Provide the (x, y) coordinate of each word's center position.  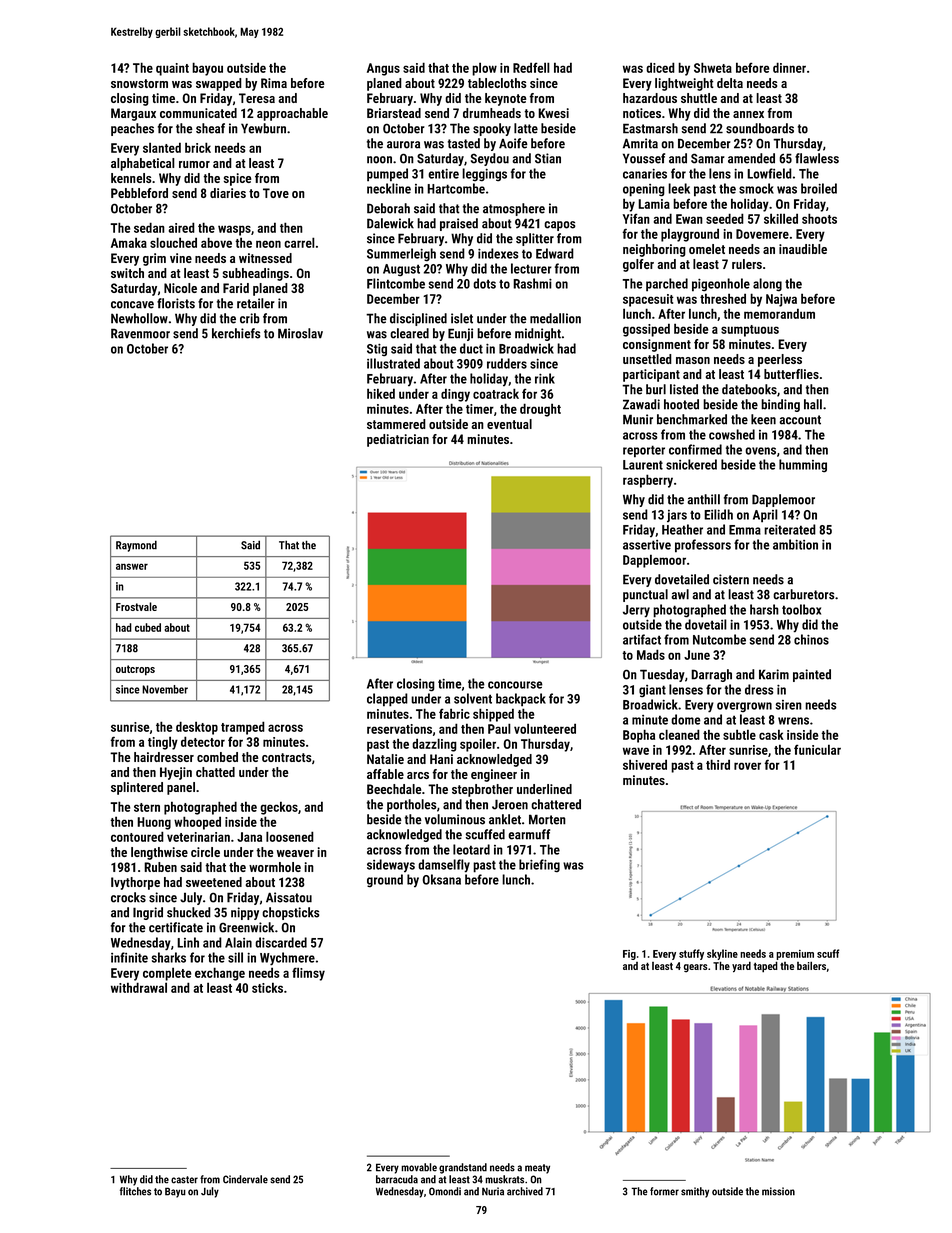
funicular (817, 749)
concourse (515, 685)
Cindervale (245, 1179)
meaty (537, 1169)
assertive (647, 545)
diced (660, 67)
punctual (645, 595)
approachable (292, 114)
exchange (220, 974)
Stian (548, 158)
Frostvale (136, 606)
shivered (645, 764)
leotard (471, 849)
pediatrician (398, 440)
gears (695, 968)
